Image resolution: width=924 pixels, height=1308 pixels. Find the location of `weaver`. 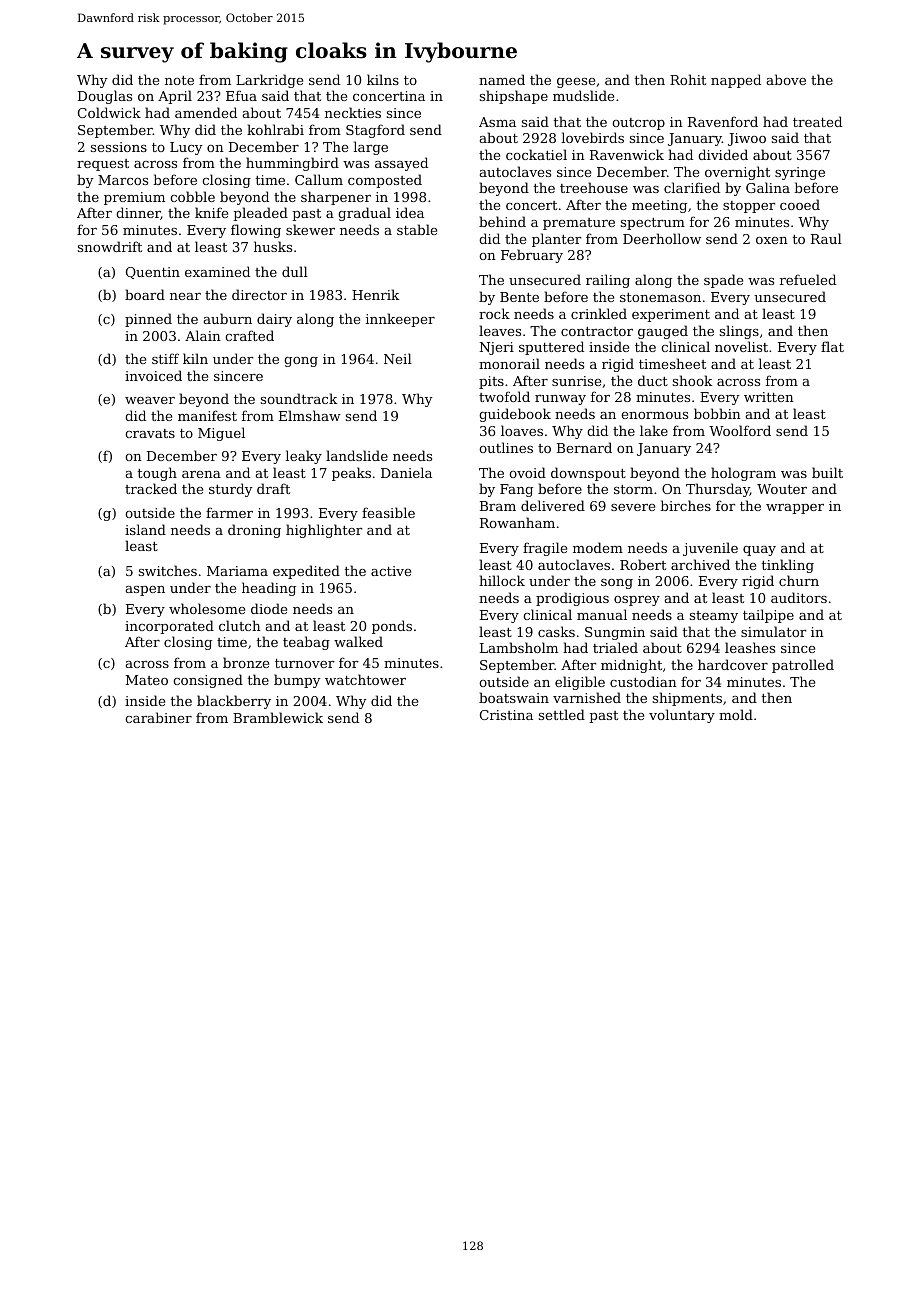

weaver is located at coordinates (150, 400).
